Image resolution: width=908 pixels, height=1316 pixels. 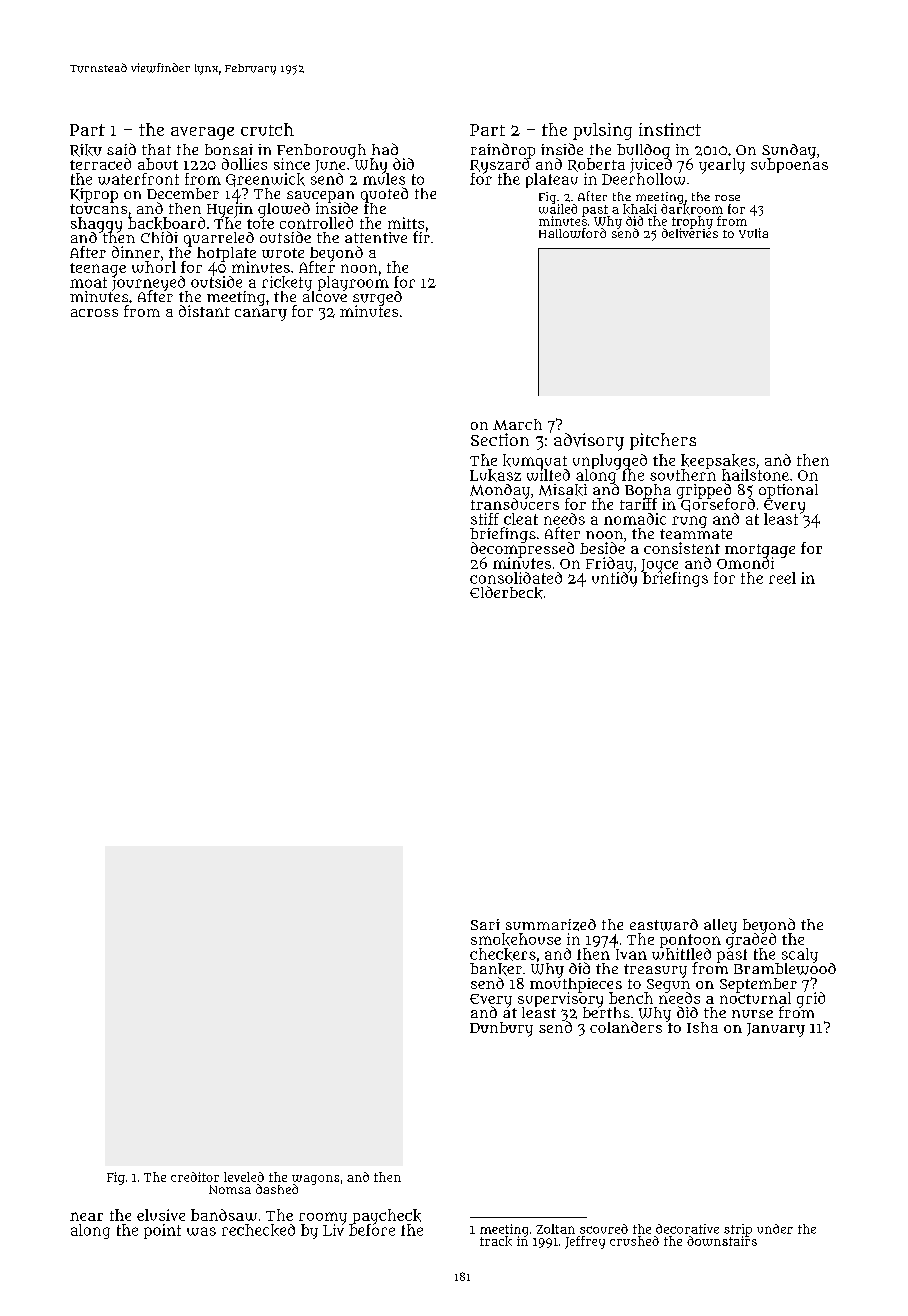 What do you see at coordinates (572, 233) in the screenshot?
I see `Hallowford` at bounding box center [572, 233].
